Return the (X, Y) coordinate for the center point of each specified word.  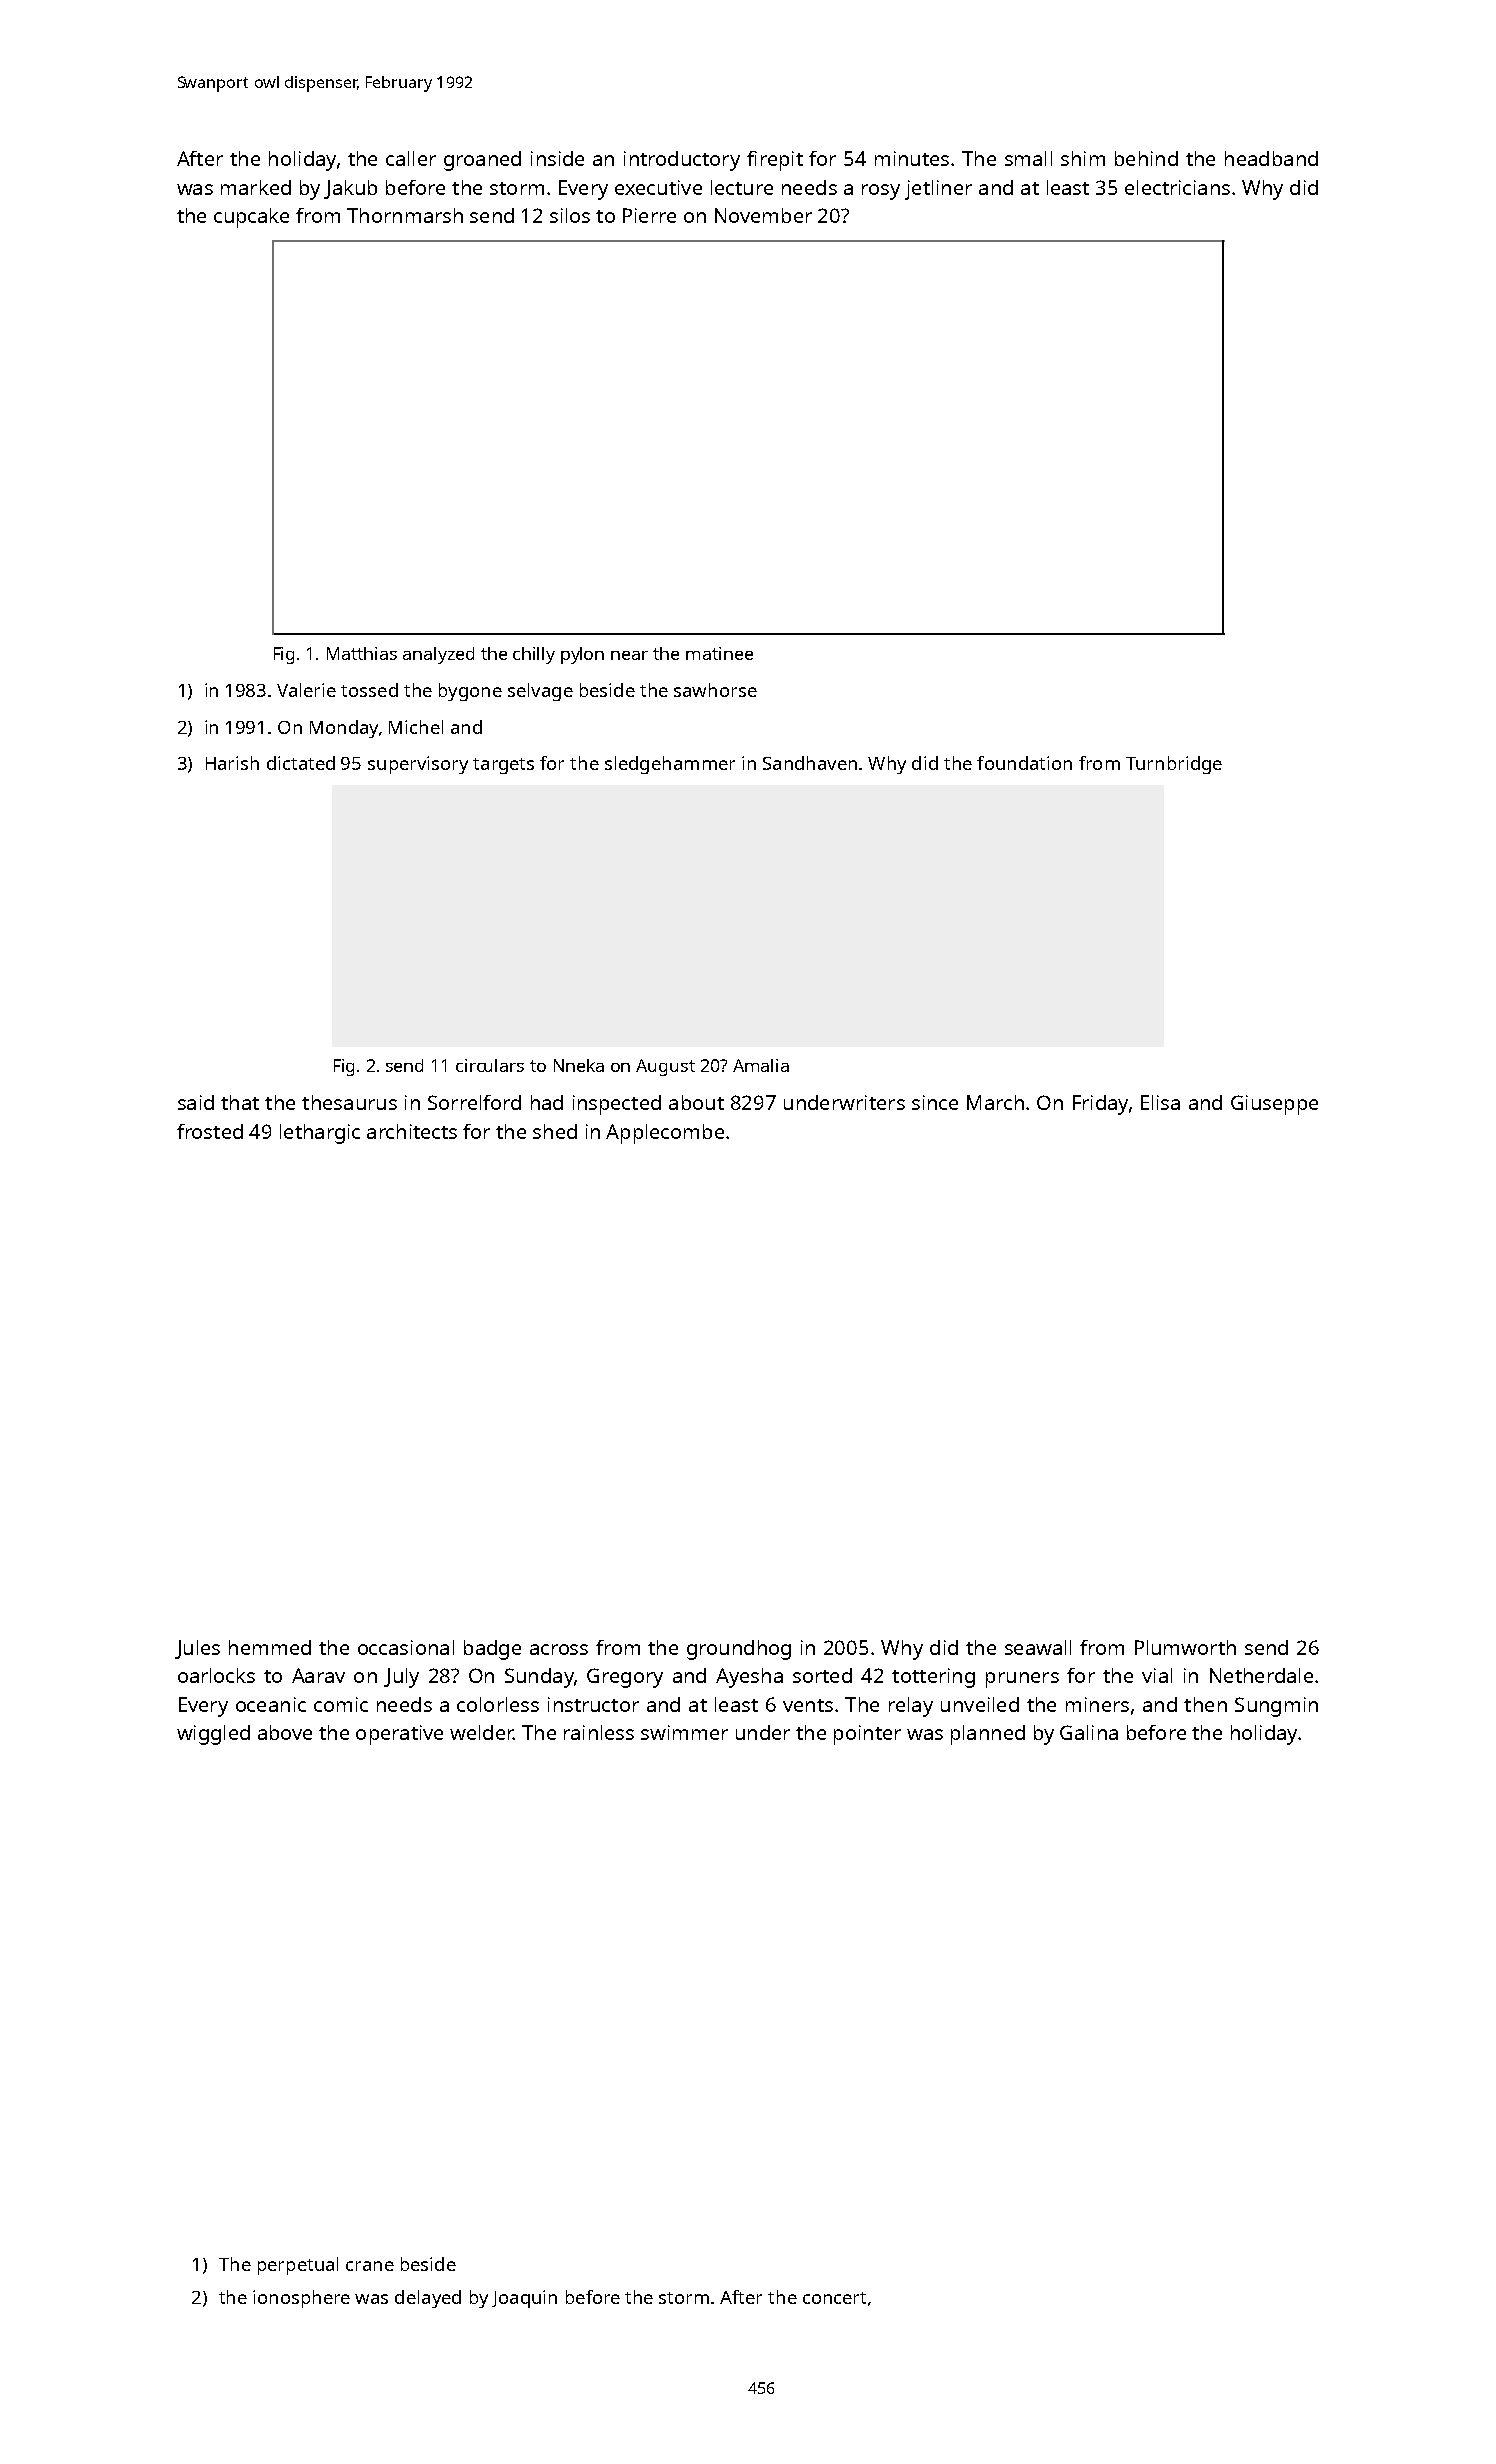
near (629, 655)
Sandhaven (810, 763)
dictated (301, 763)
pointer (867, 1735)
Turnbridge (1174, 765)
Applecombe (665, 1134)
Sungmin (1276, 1707)
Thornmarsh (405, 215)
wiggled (213, 1735)
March (995, 1102)
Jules (197, 1649)
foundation (1024, 763)
